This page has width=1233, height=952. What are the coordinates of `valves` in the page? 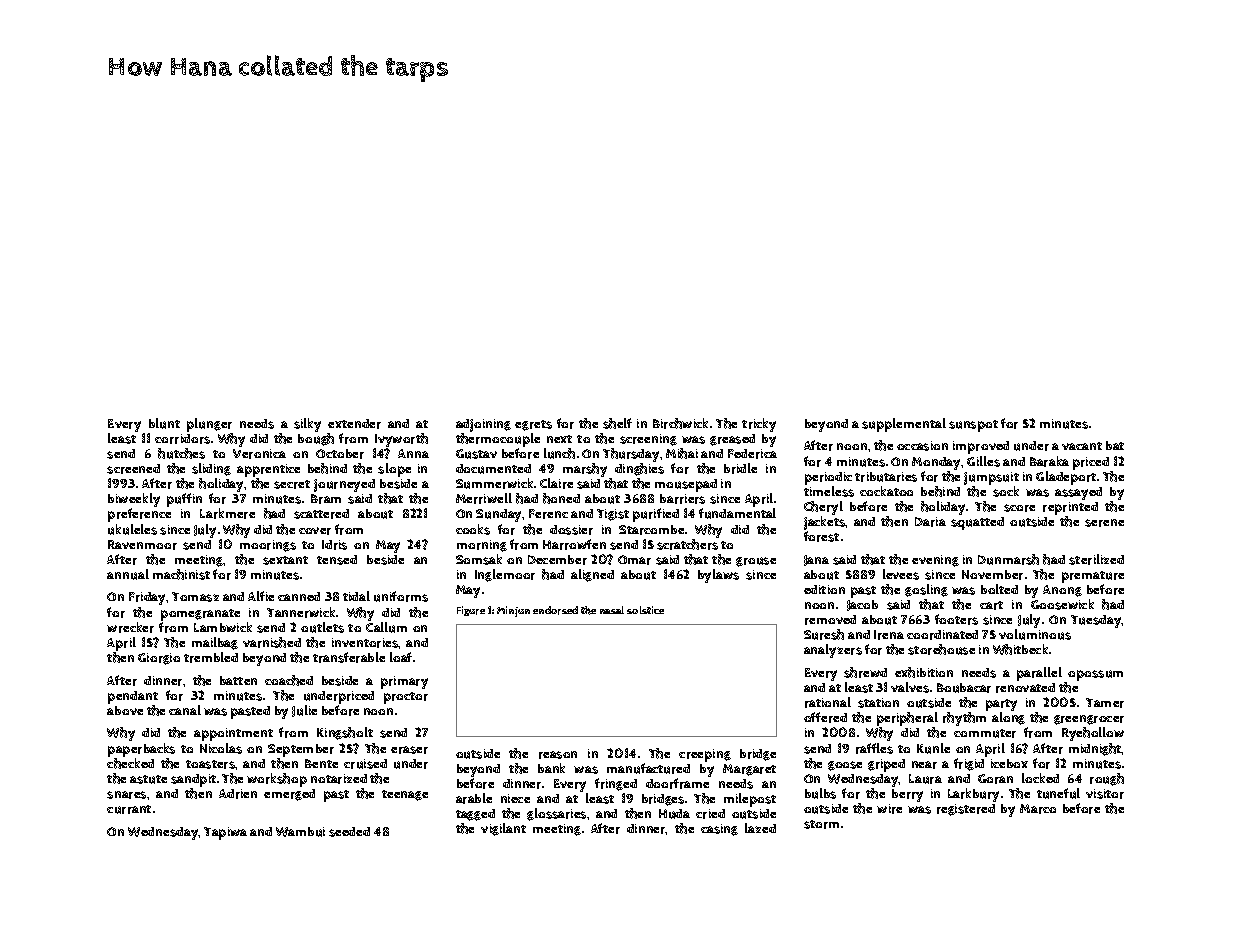 It's located at (910, 687).
